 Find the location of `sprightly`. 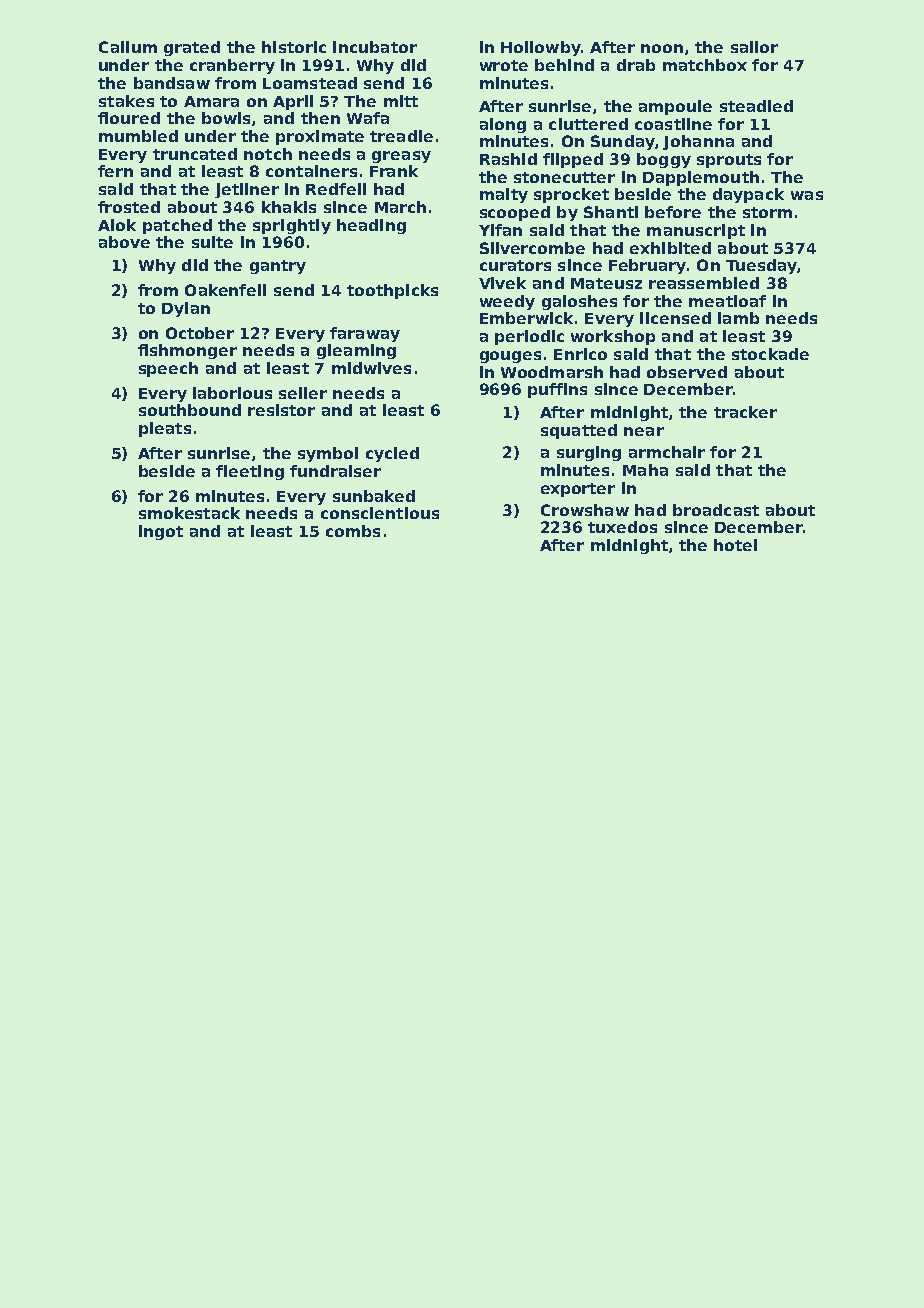

sprightly is located at coordinates (292, 226).
